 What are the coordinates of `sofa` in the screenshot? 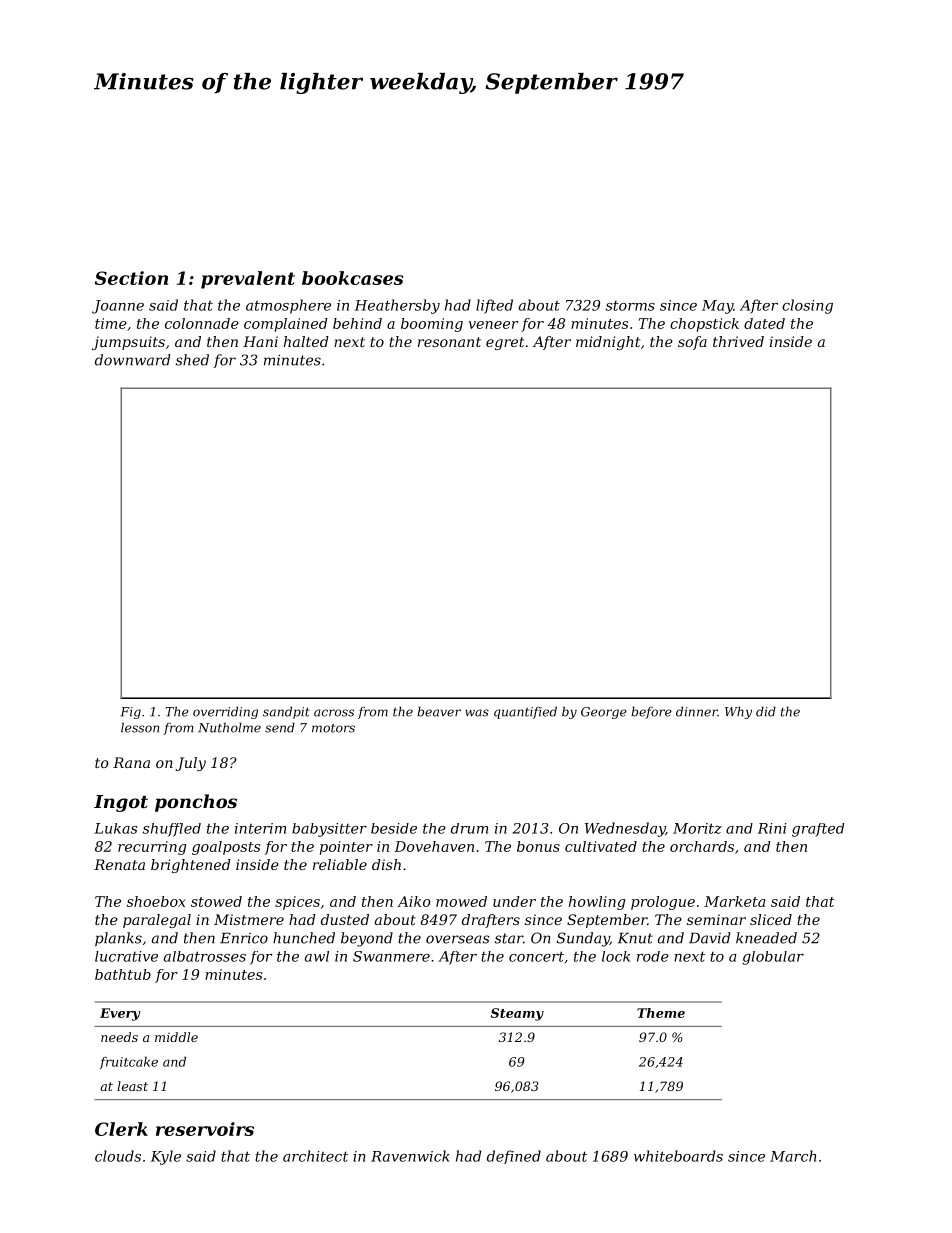 It's located at (692, 343).
